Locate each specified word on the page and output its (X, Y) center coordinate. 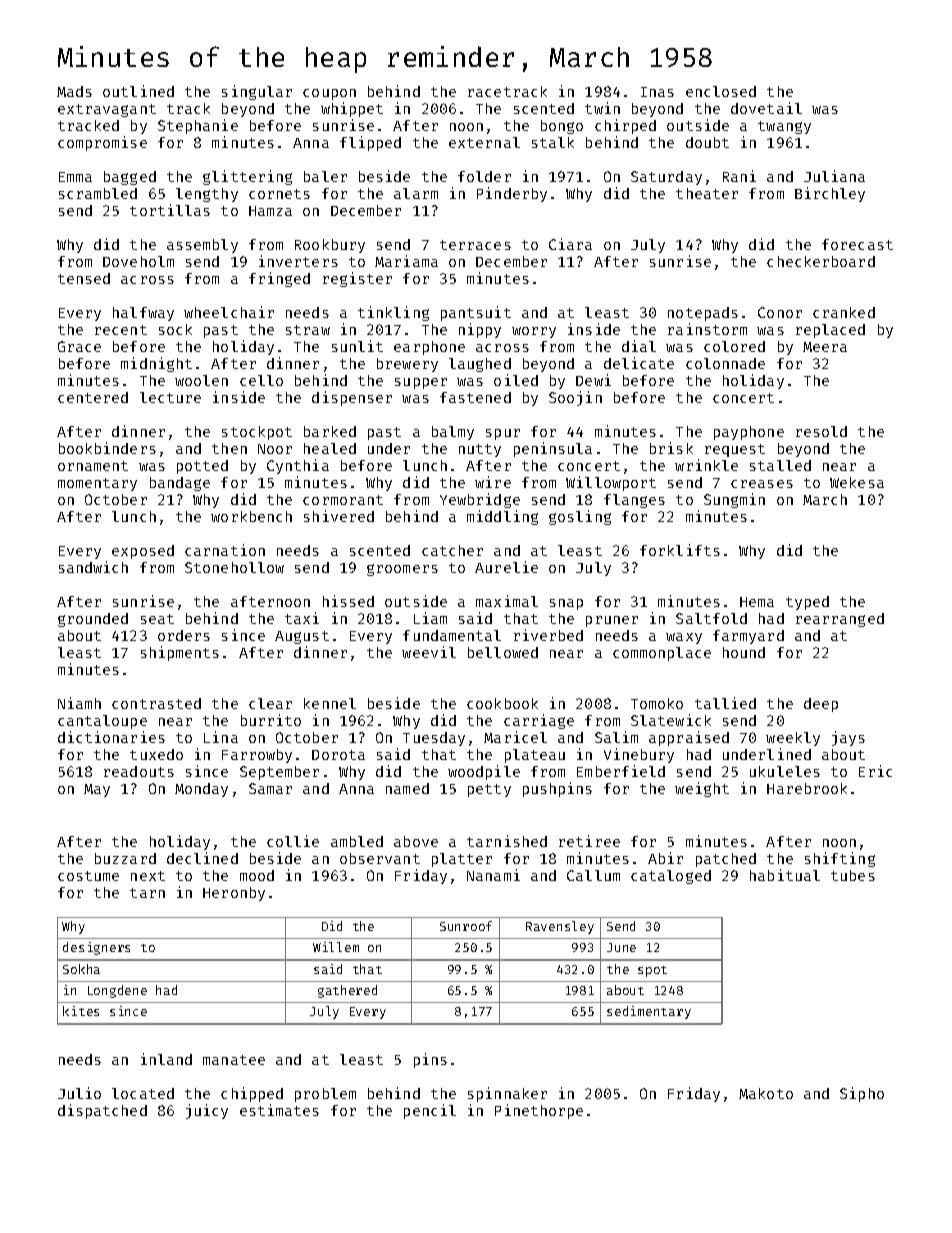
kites (81, 1011)
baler (325, 176)
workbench (251, 516)
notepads (703, 314)
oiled (516, 380)
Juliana (834, 176)
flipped (370, 143)
